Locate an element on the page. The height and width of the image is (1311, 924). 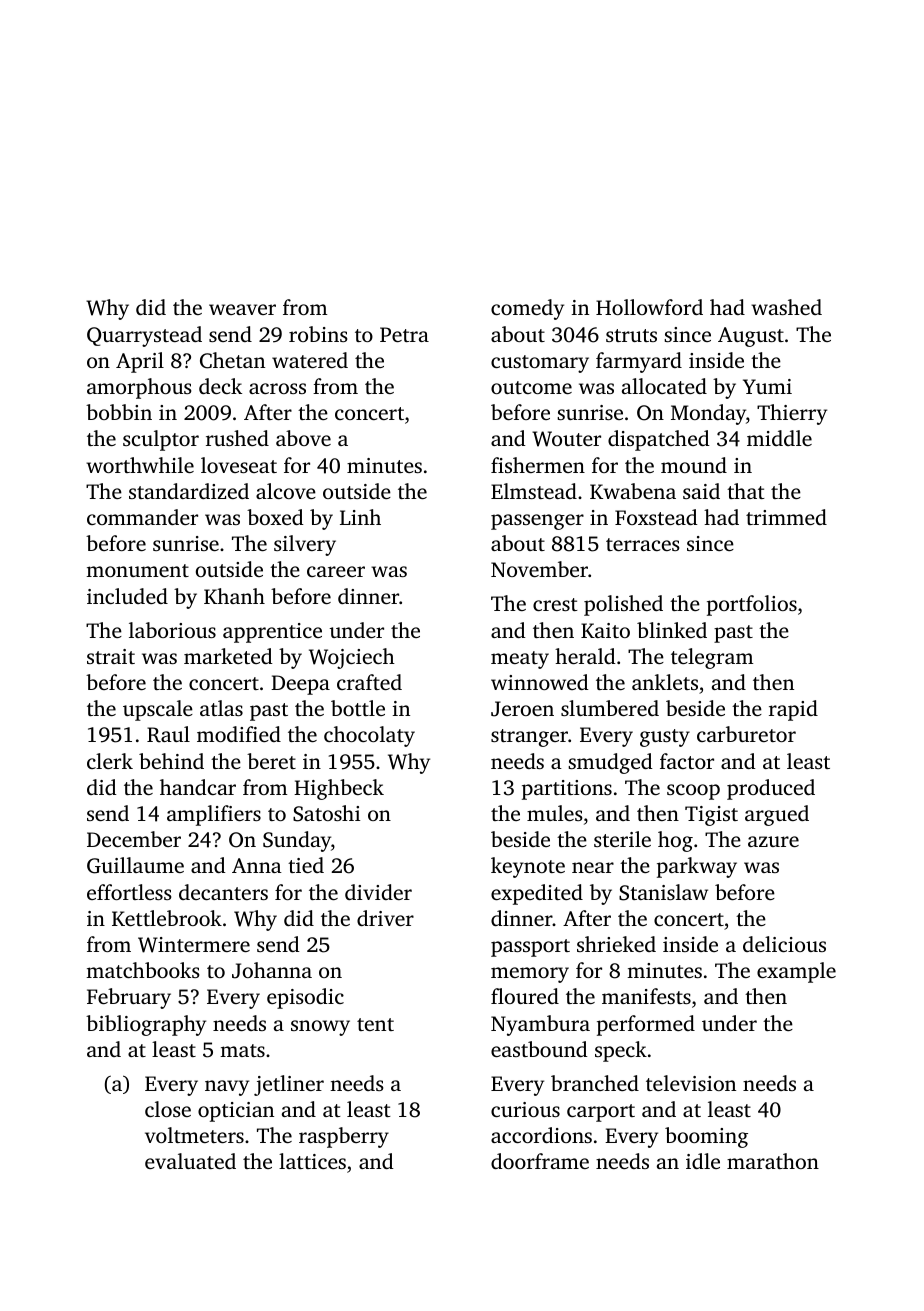
smudged is located at coordinates (610, 763).
